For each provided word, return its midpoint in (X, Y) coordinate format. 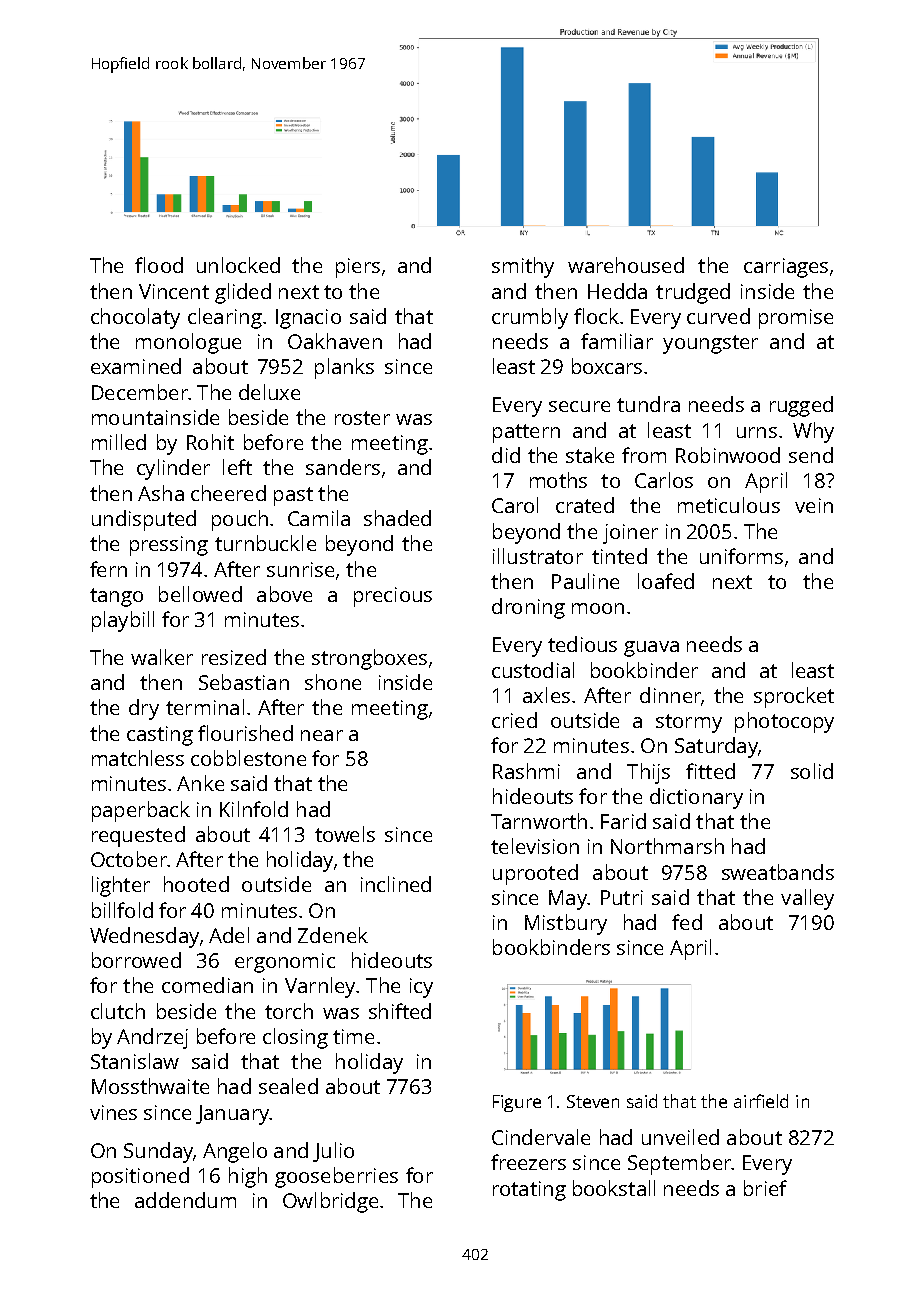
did (506, 455)
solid (812, 771)
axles (546, 695)
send (811, 455)
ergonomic (285, 963)
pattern (526, 433)
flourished (245, 733)
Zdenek (333, 935)
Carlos (664, 480)
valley (807, 899)
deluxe (269, 392)
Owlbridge (330, 1202)
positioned (140, 1177)
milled (119, 442)
